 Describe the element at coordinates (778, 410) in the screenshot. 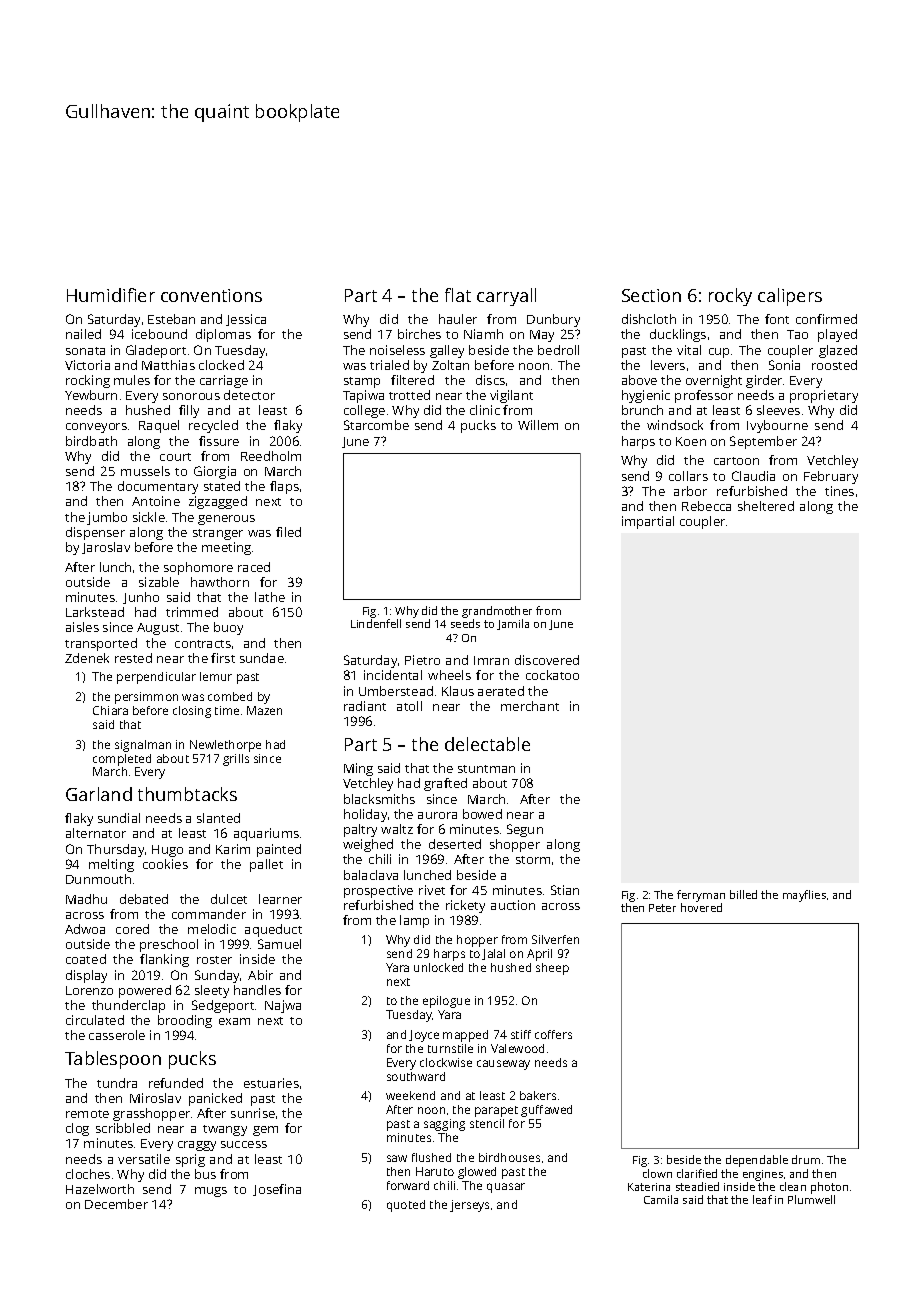

I see `sleeves` at that location.
